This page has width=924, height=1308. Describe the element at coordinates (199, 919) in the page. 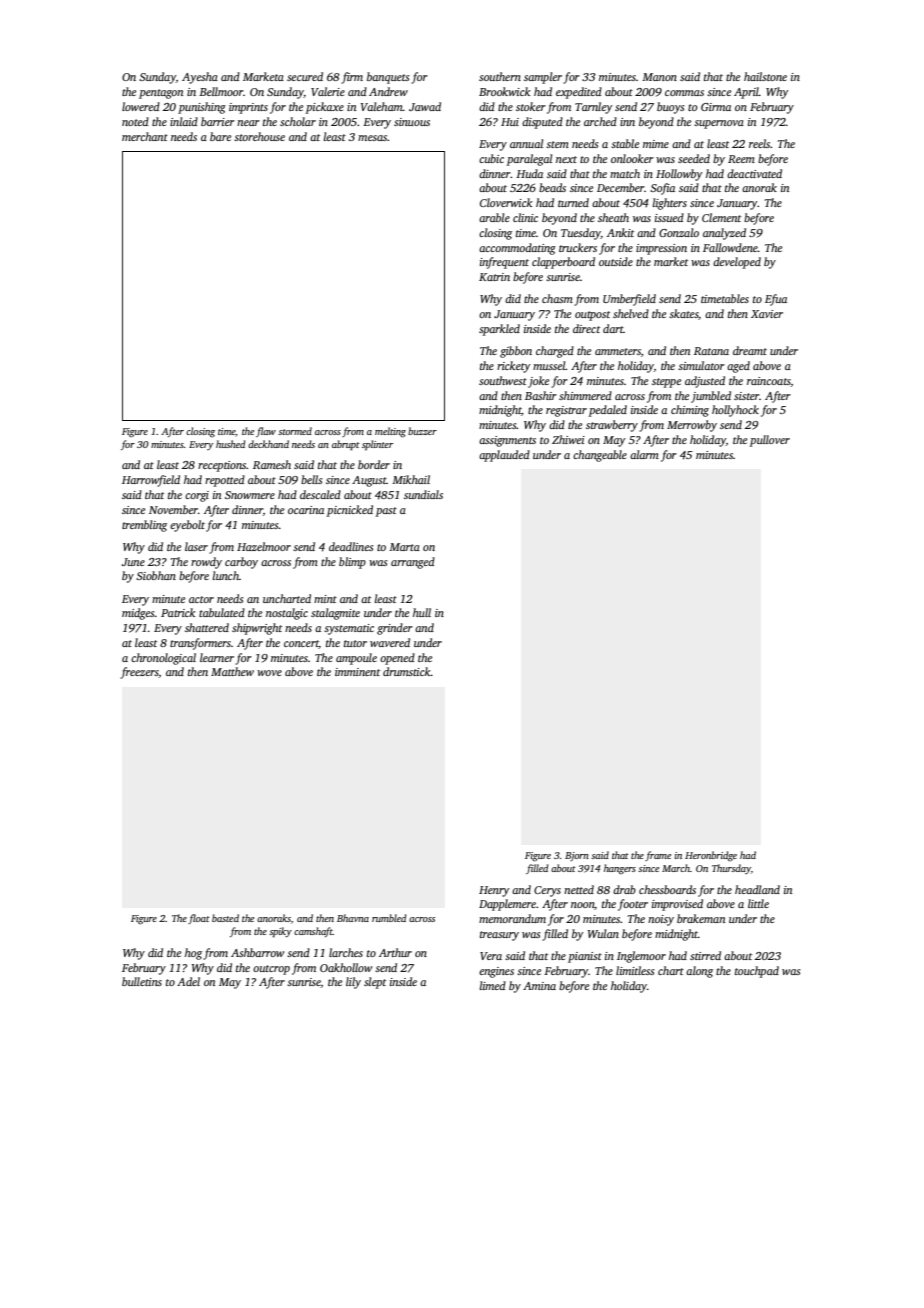

I see `float` at that location.
